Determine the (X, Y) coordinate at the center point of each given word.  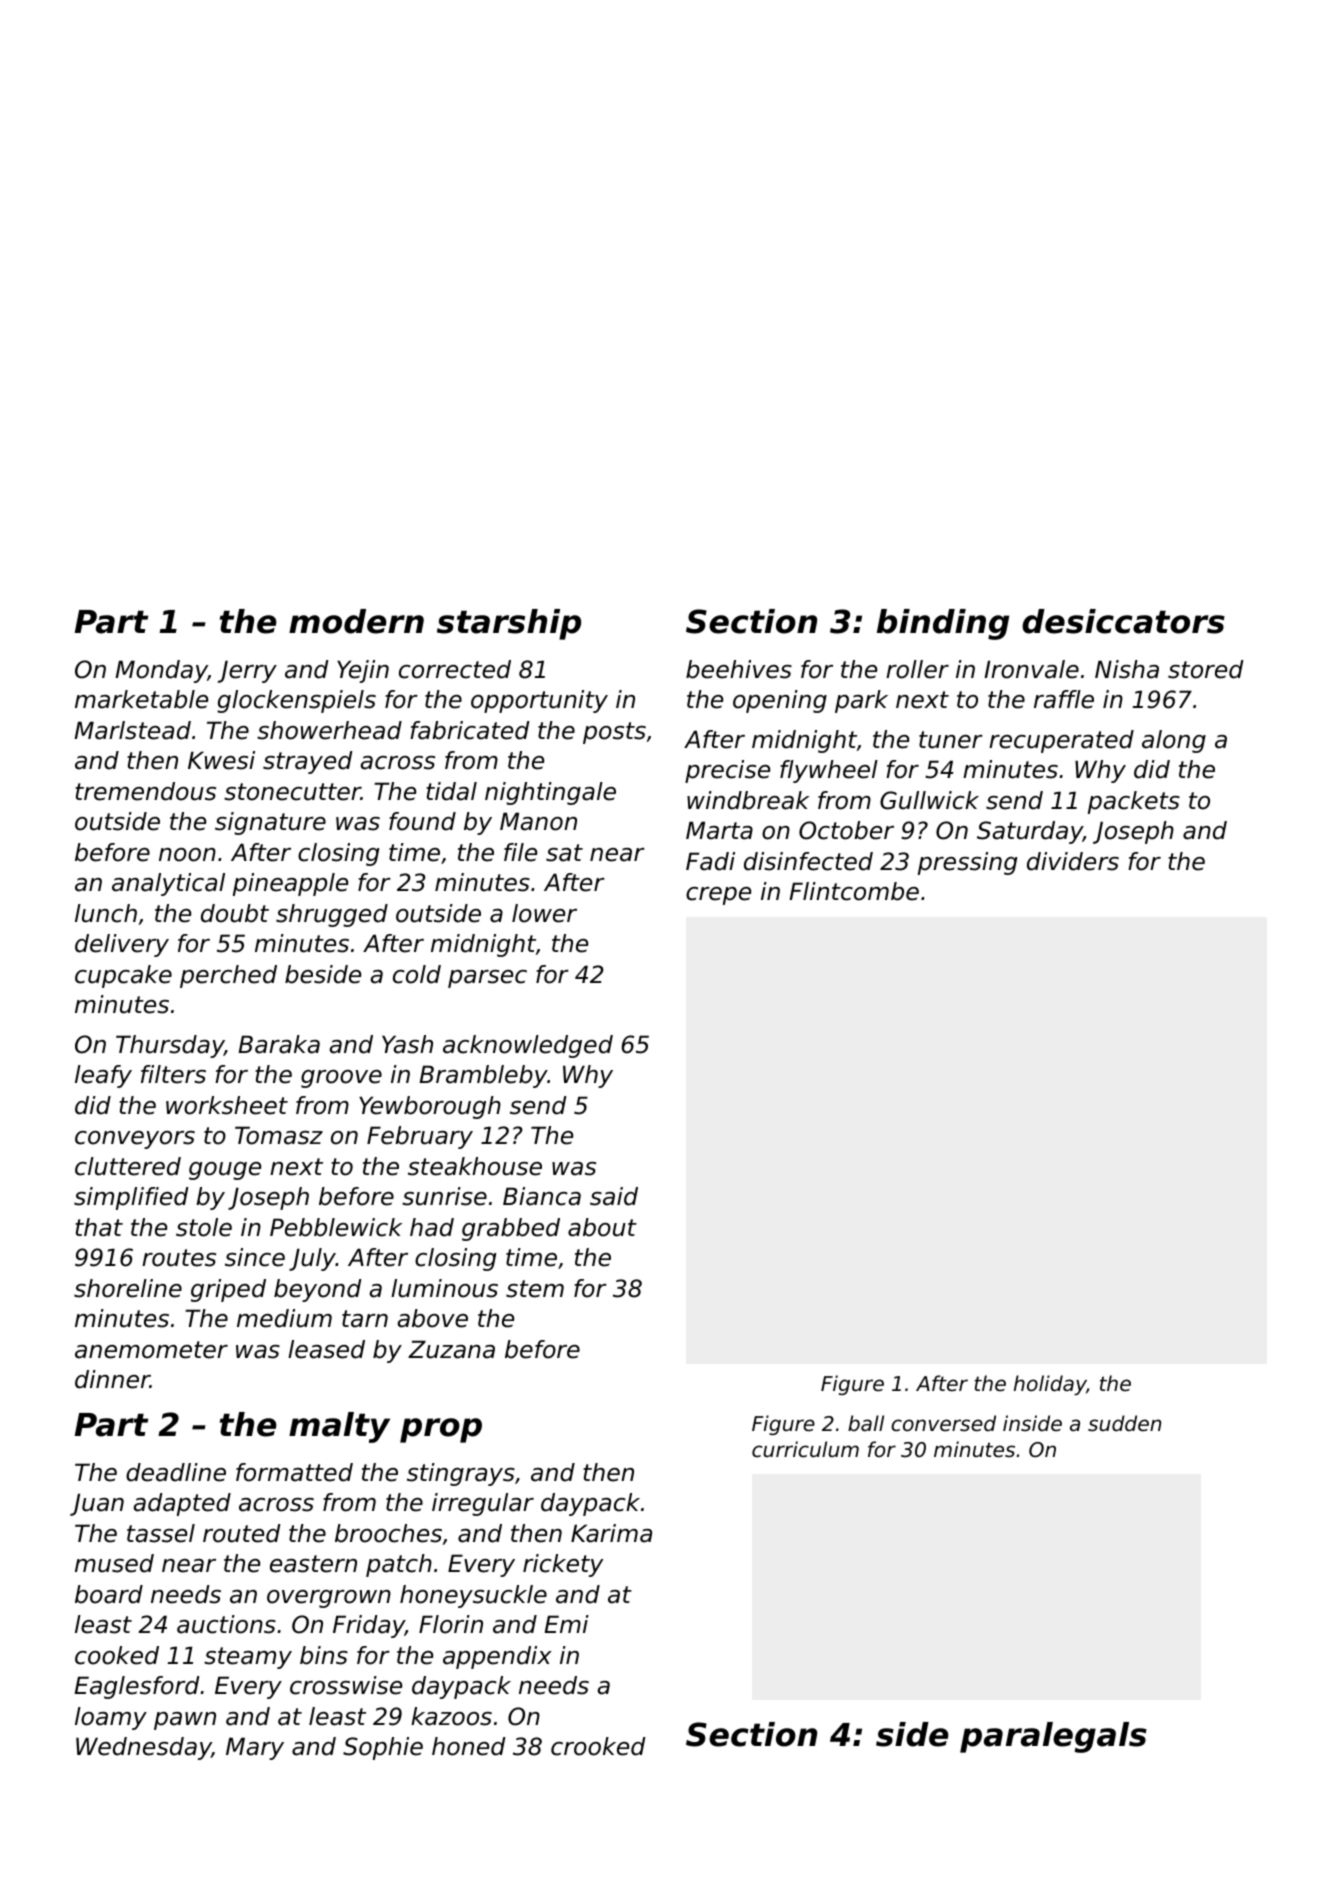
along (1174, 741)
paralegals (1053, 1737)
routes (179, 1258)
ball (866, 1423)
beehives (739, 669)
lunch (106, 913)
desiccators (1123, 621)
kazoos (451, 1716)
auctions (226, 1624)
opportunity (539, 701)
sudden (1124, 1423)
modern (356, 621)
